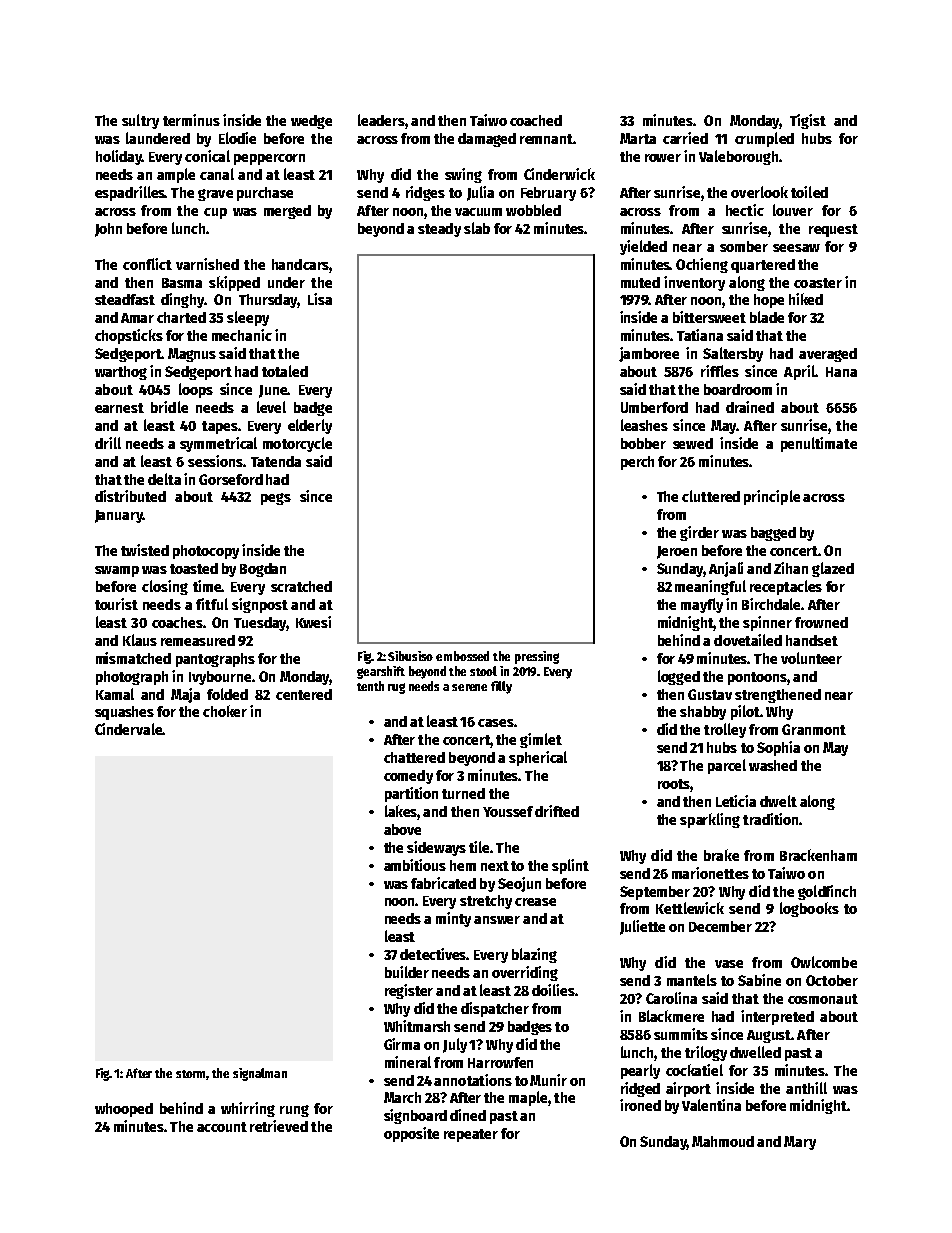  I want to click on account, so click(222, 1127).
